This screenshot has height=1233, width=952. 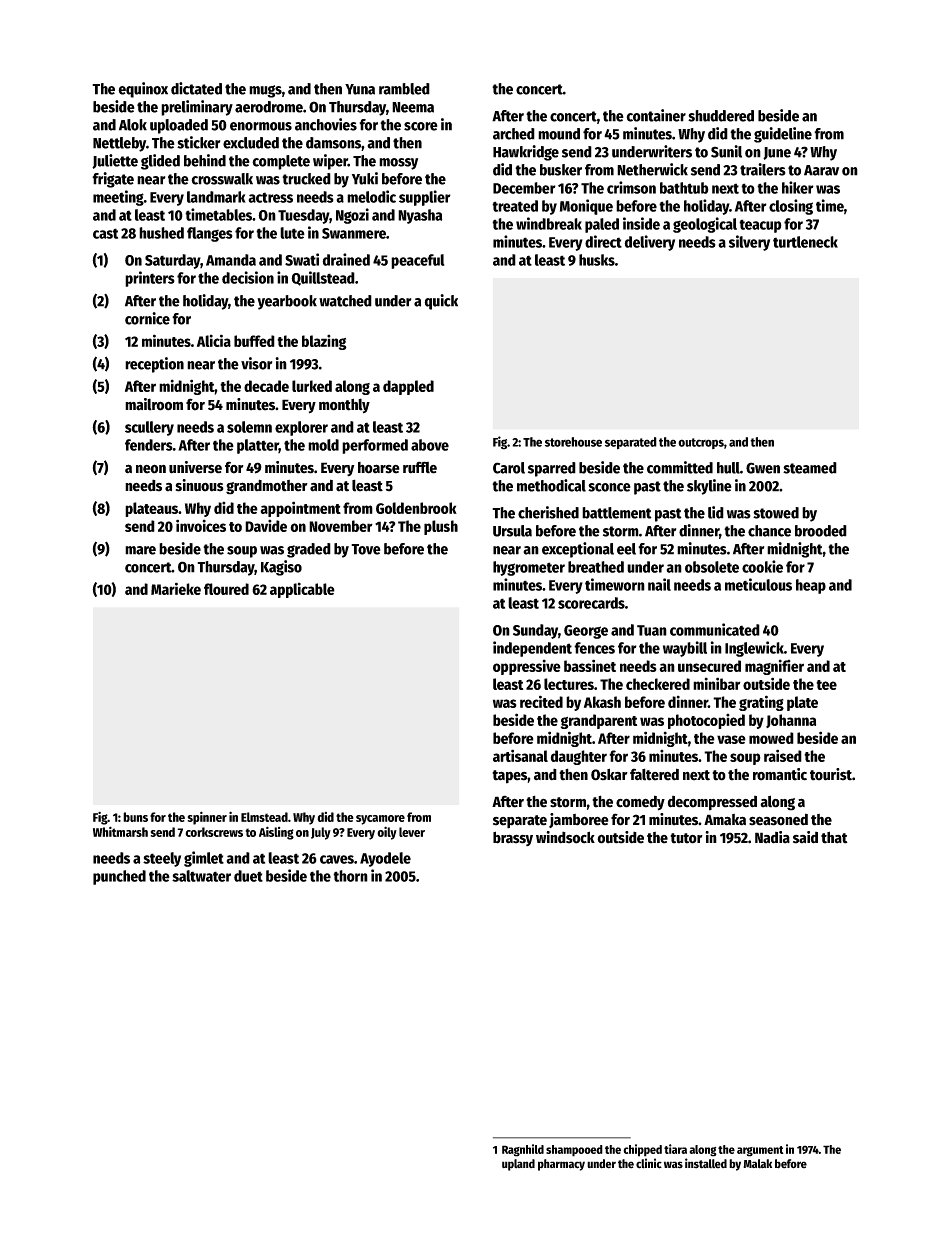 What do you see at coordinates (712, 803) in the screenshot?
I see `decompressed` at bounding box center [712, 803].
